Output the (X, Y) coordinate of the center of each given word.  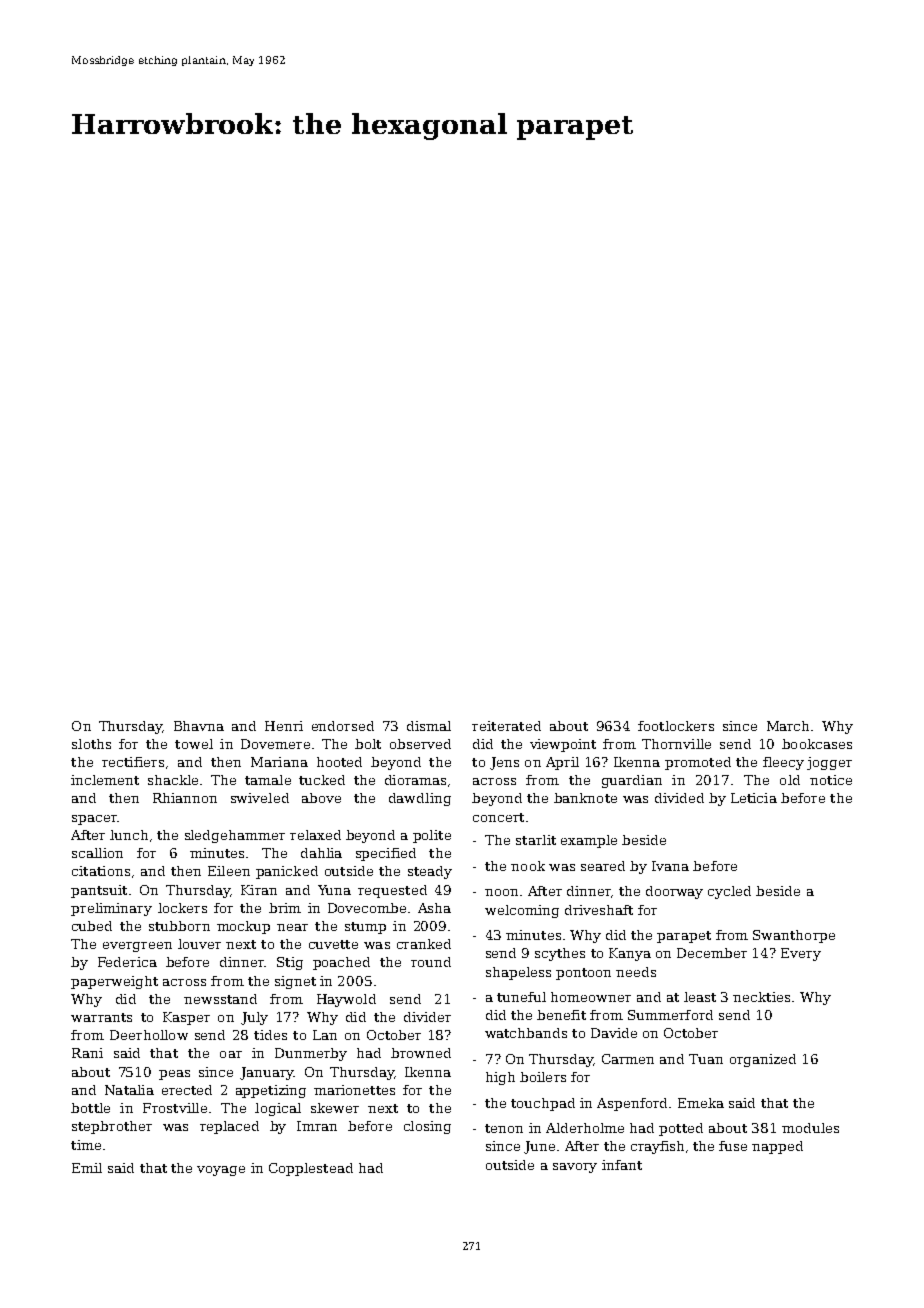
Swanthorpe (794, 936)
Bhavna (199, 726)
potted (681, 1129)
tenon (504, 1128)
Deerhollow (149, 1035)
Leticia (754, 798)
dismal (429, 726)
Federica (127, 962)
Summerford (670, 1015)
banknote (585, 798)
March (788, 726)
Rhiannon (185, 798)
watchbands (526, 1033)
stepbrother (112, 1127)
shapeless (518, 973)
